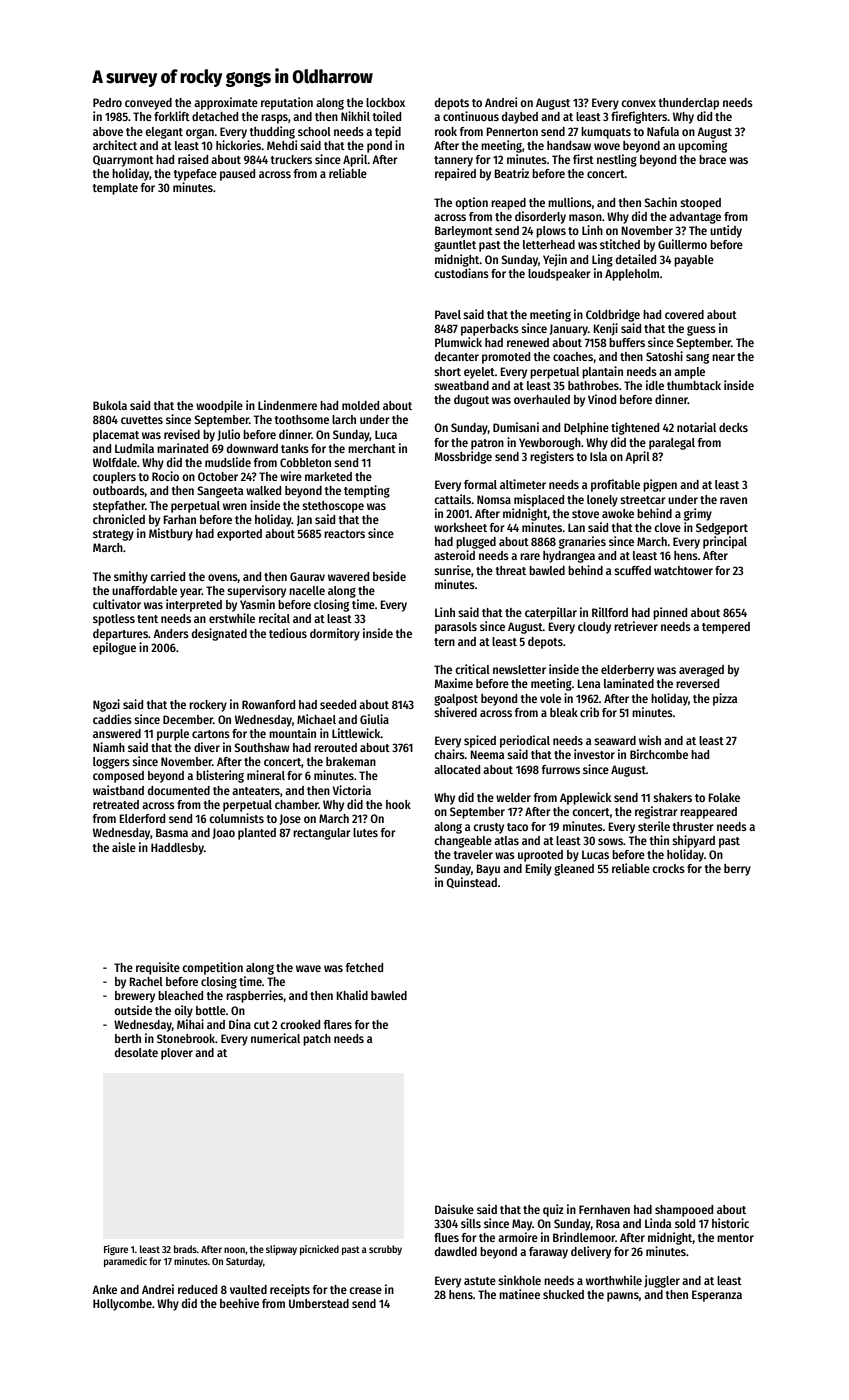  Describe the element at coordinates (733, 500) in the page. I see `raven` at that location.
